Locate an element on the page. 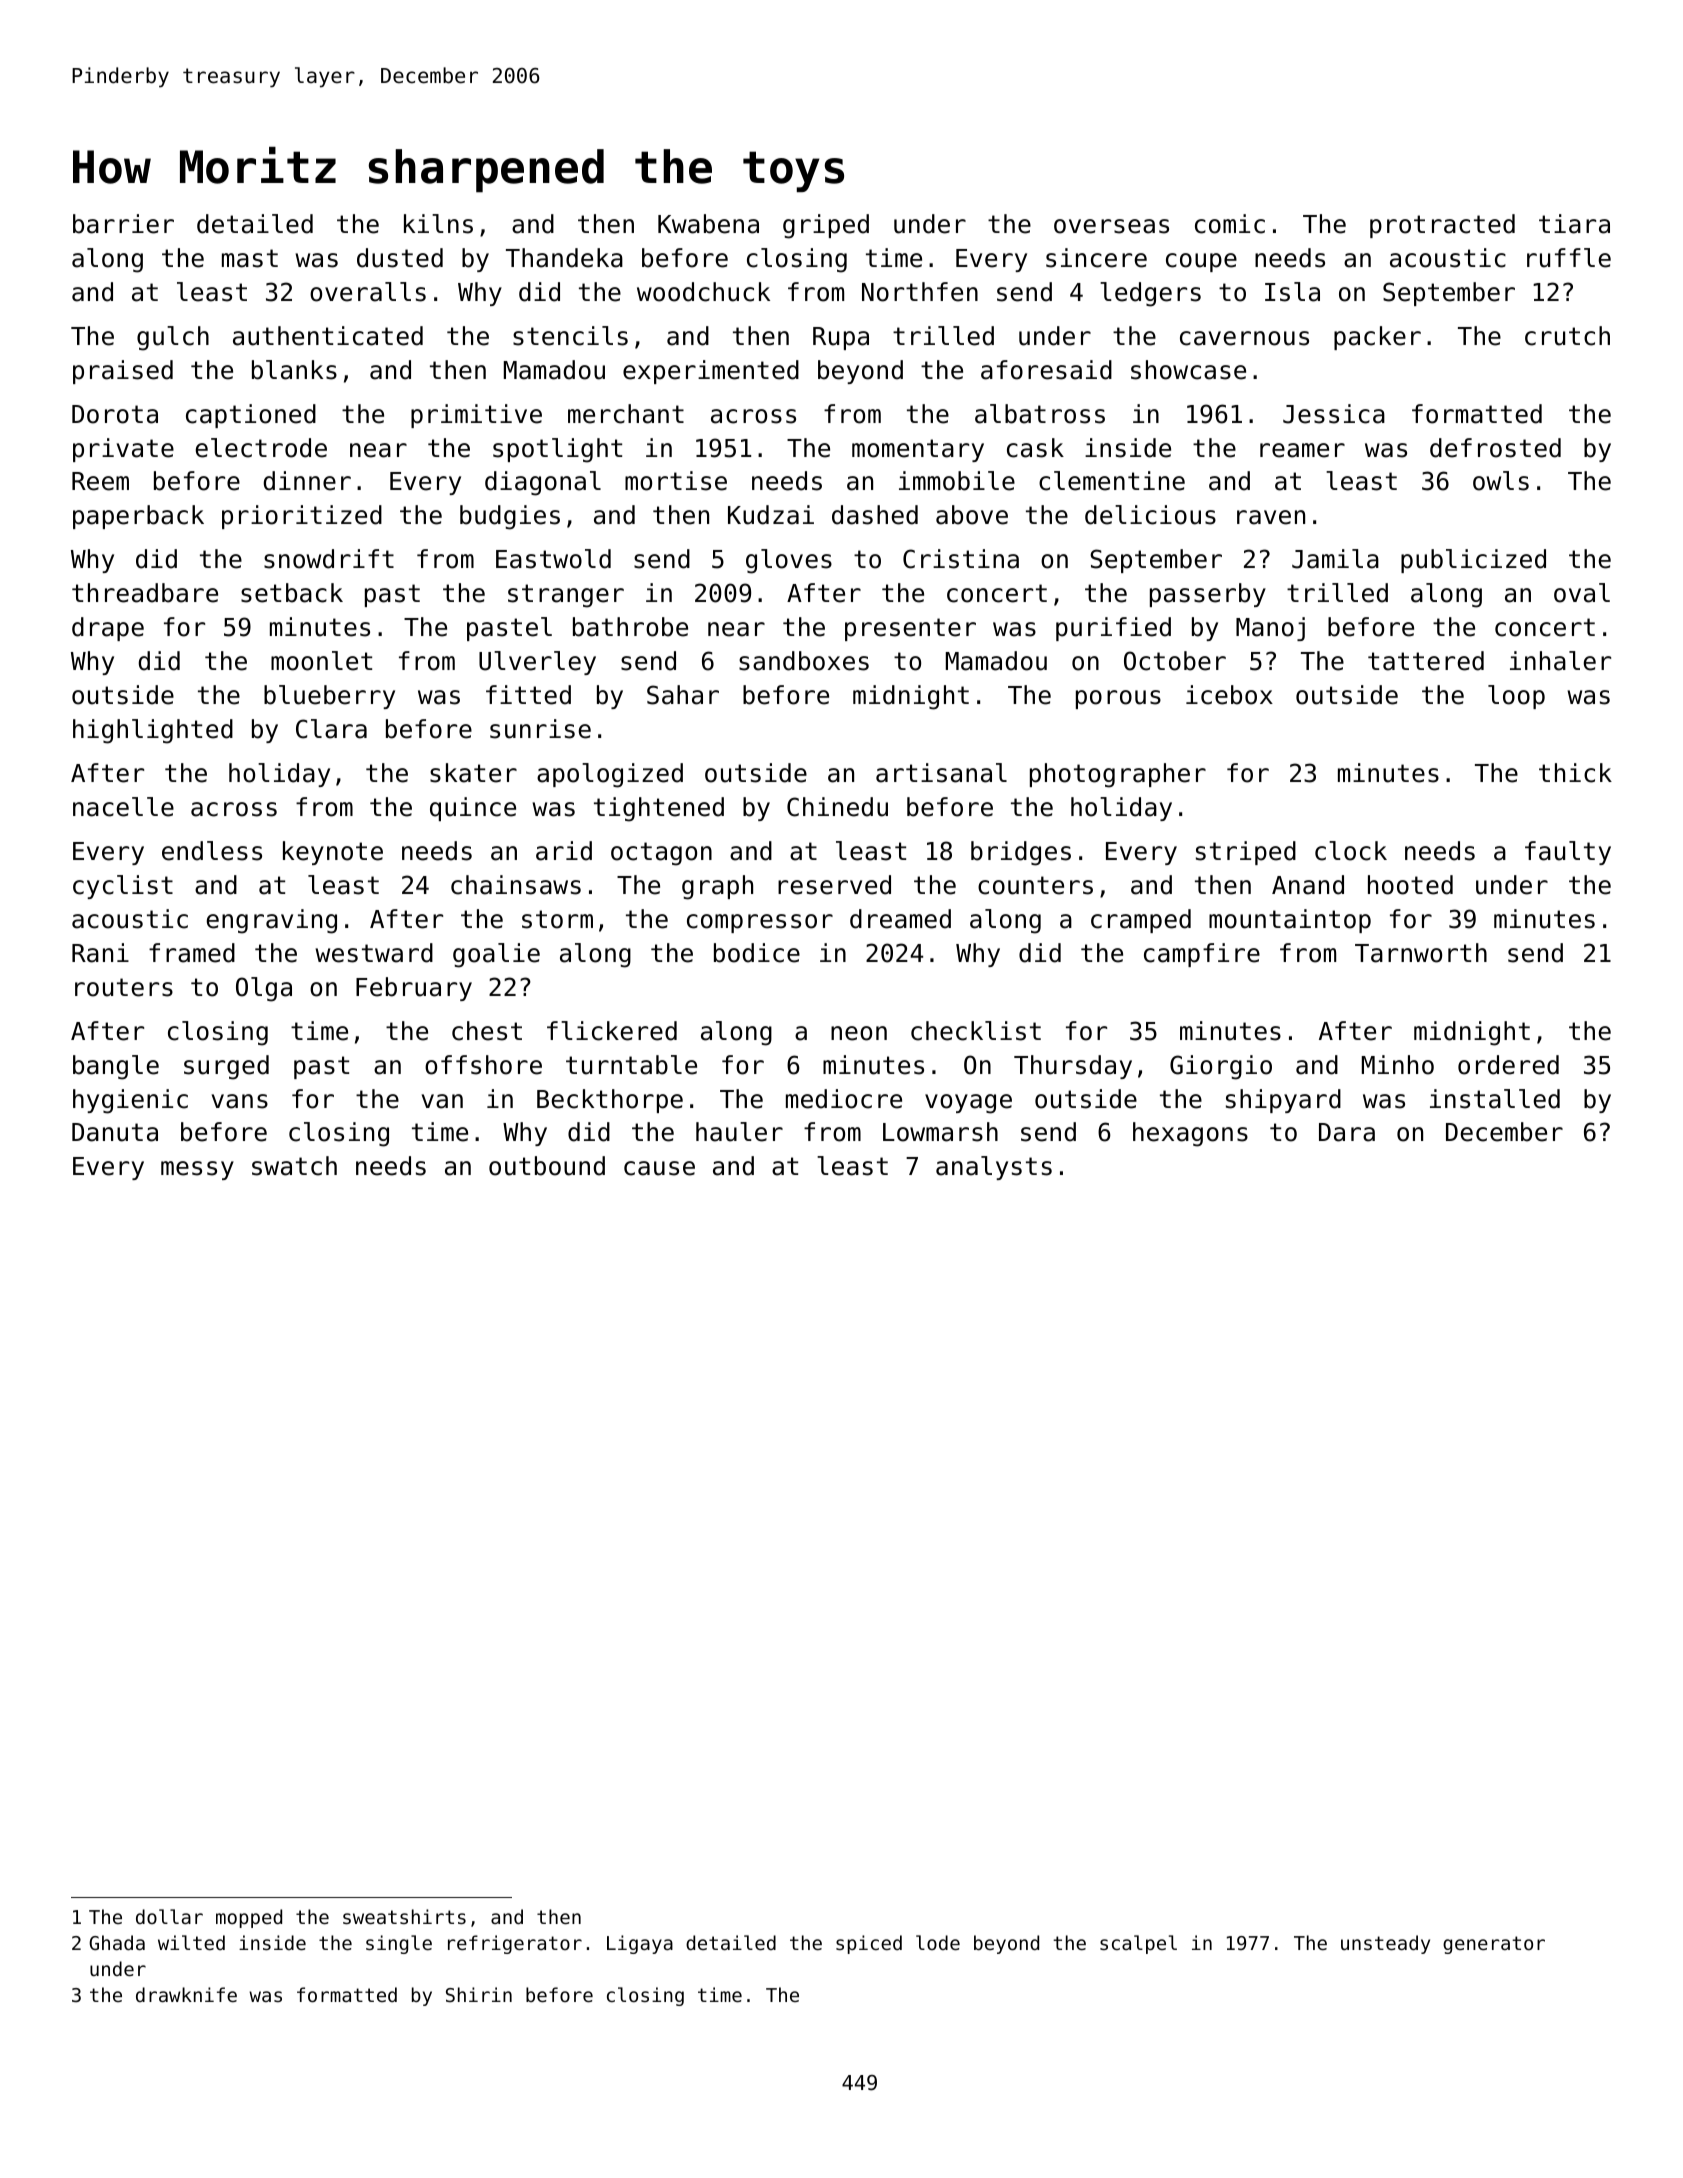  Lowmarsh is located at coordinates (940, 1132).
